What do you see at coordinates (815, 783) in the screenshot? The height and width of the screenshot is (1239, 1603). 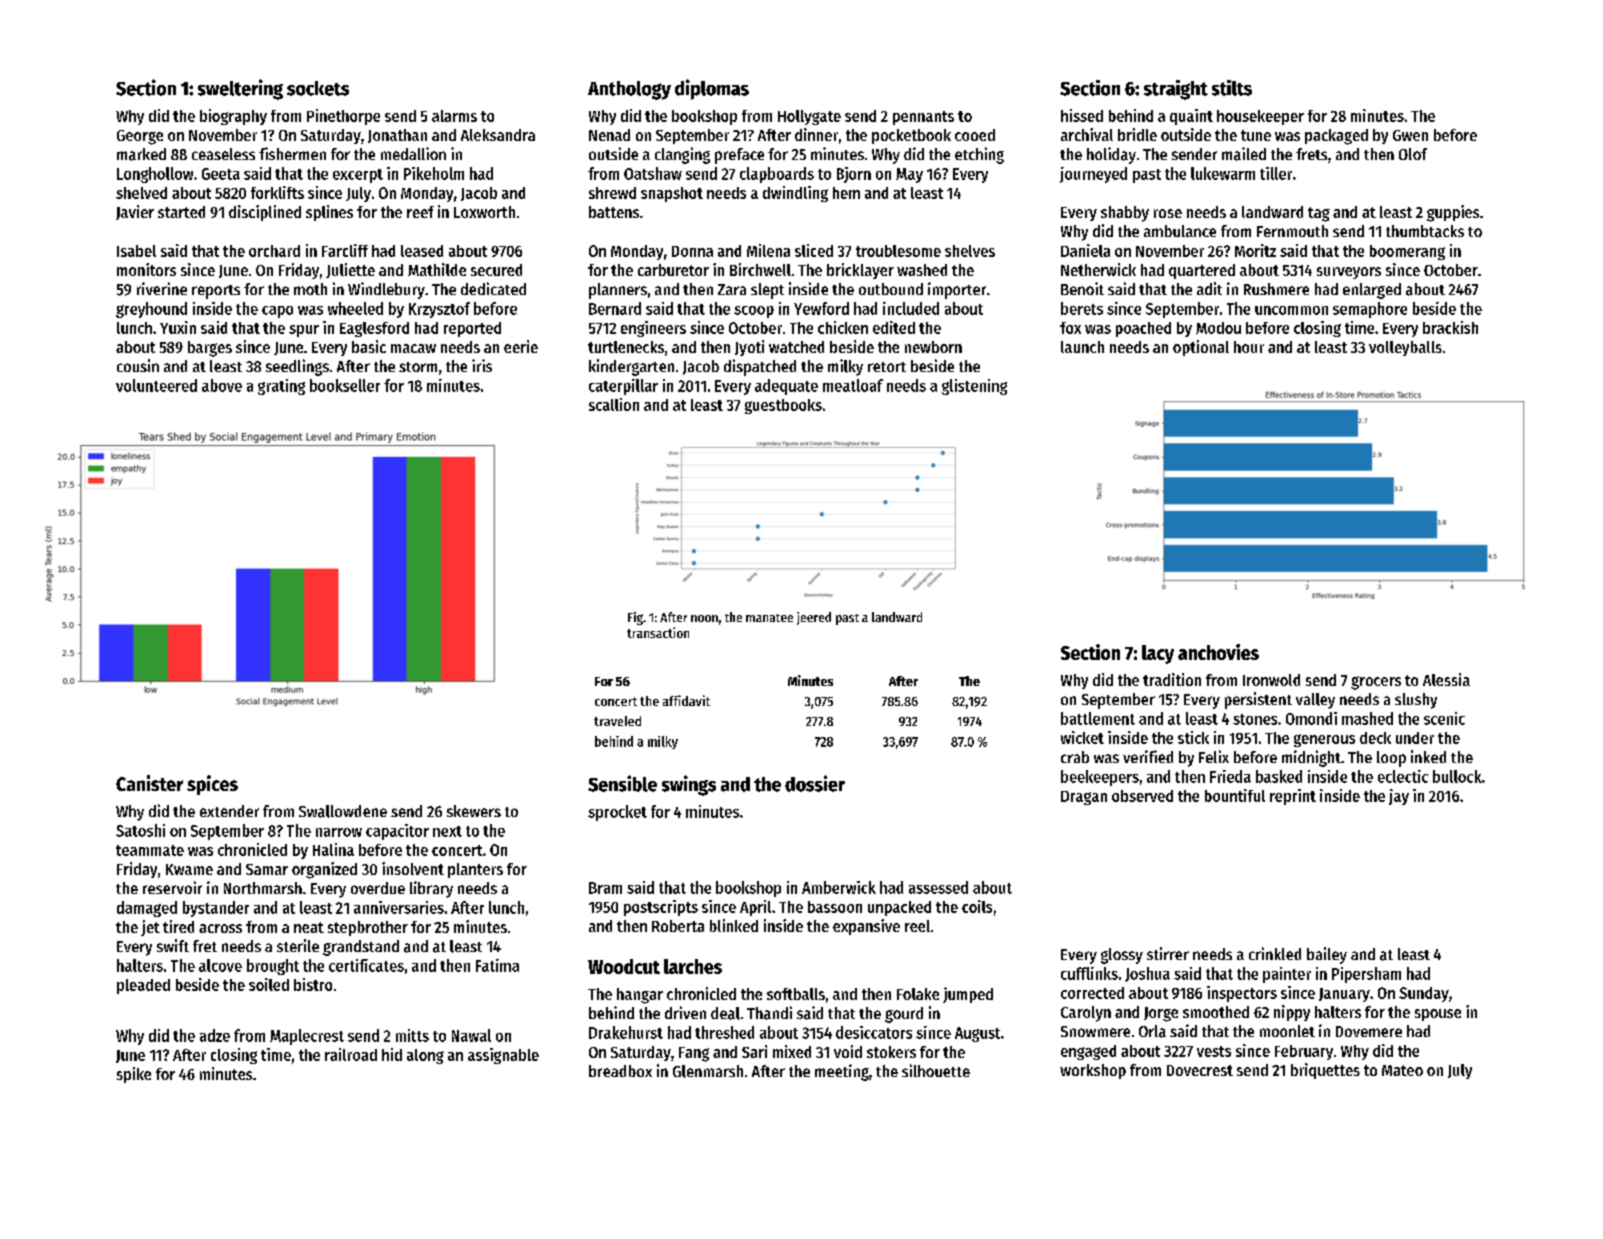 I see `dossier` at bounding box center [815, 783].
